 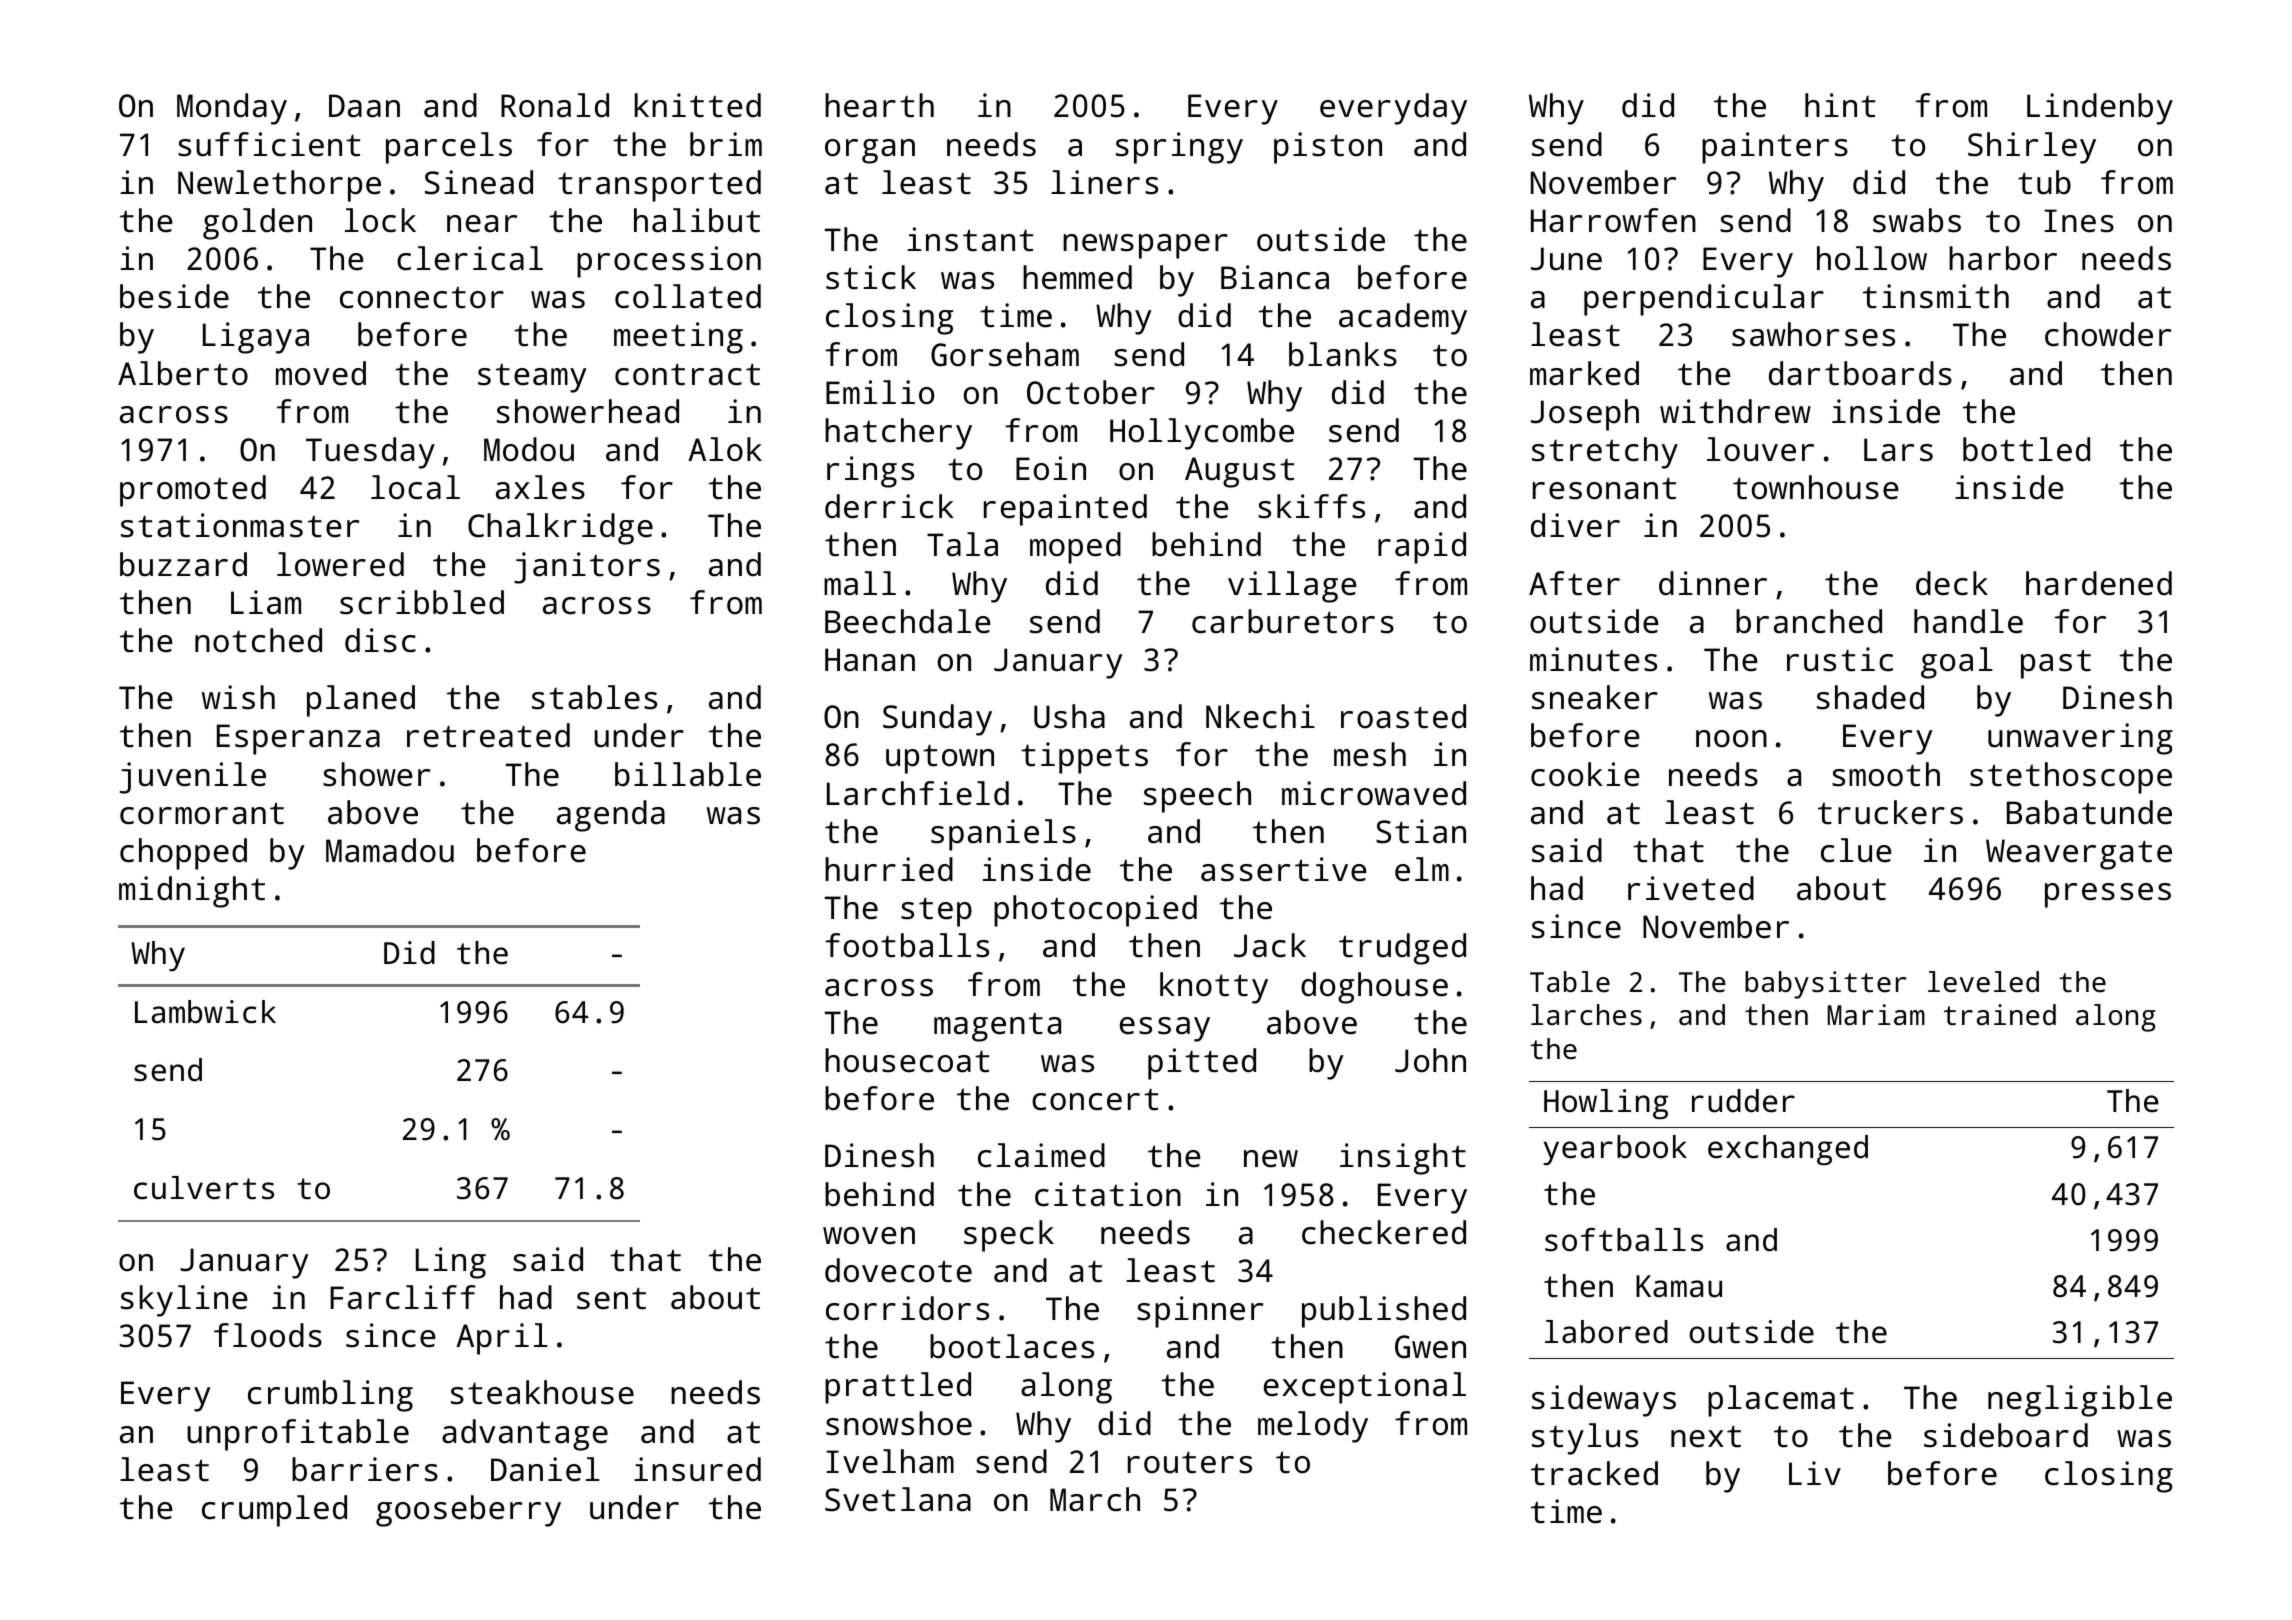 What do you see at coordinates (1840, 659) in the page?
I see `rustic` at bounding box center [1840, 659].
